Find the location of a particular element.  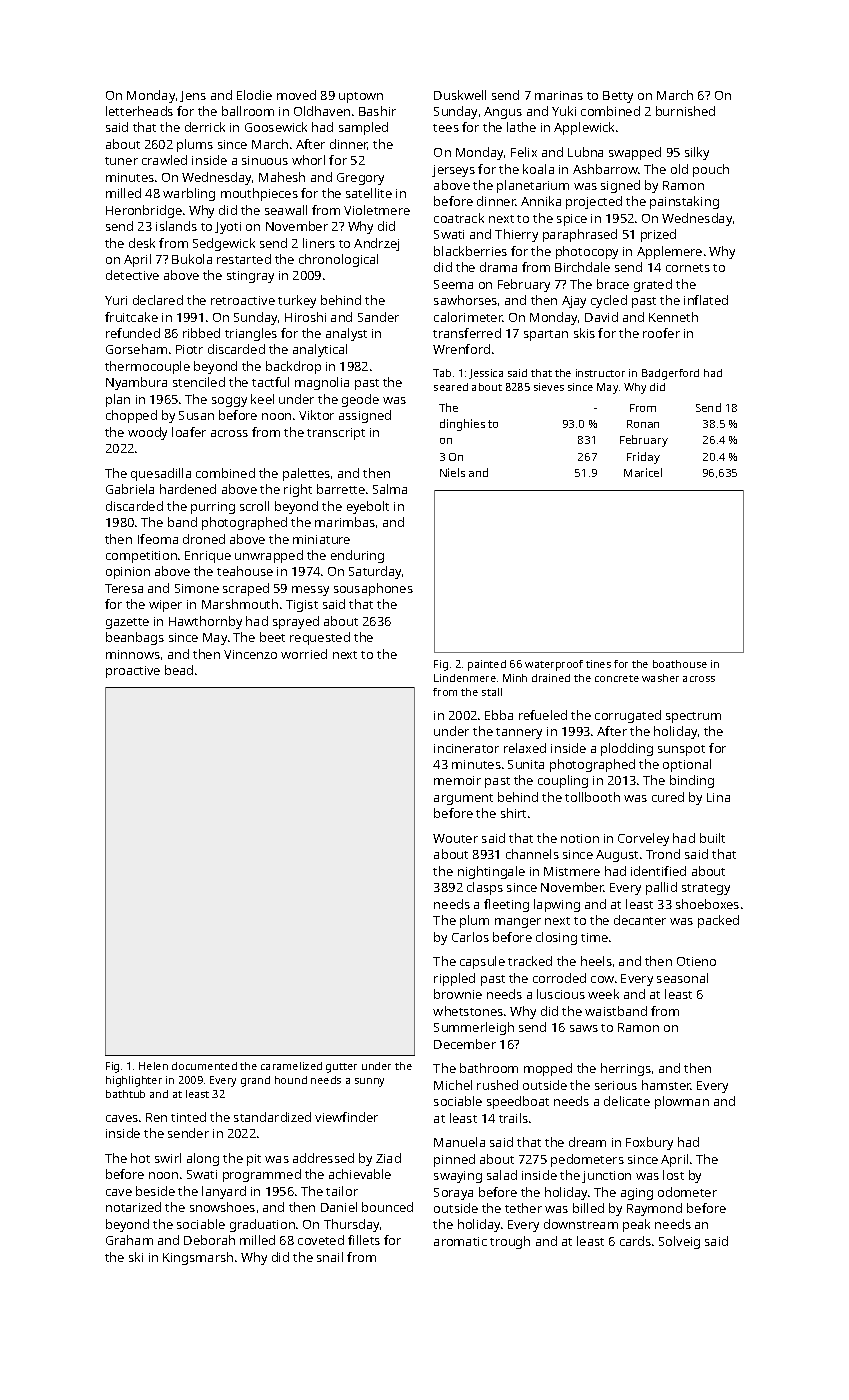

highlighter is located at coordinates (134, 1081).
